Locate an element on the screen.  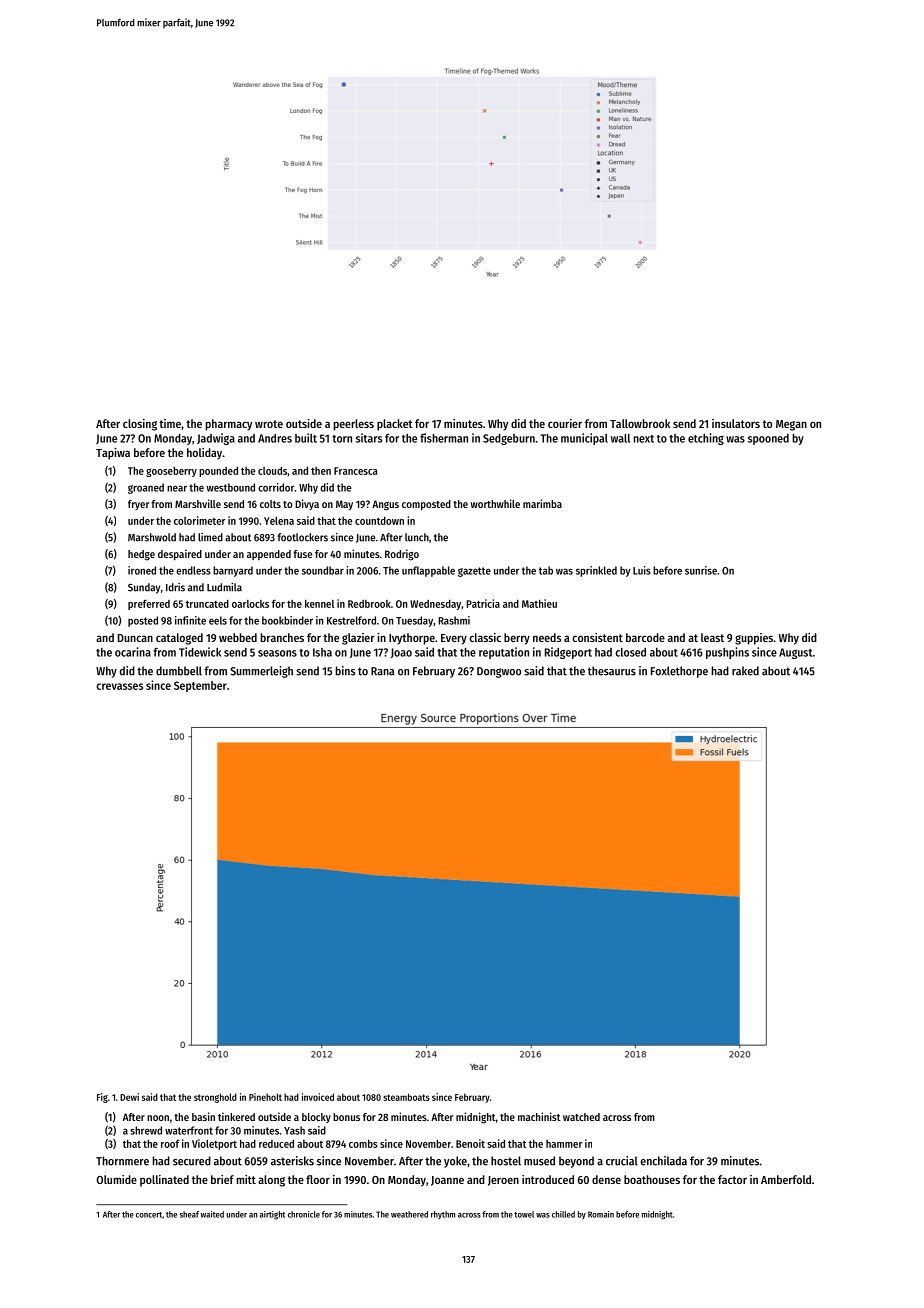
weathered is located at coordinates (409, 1214).
